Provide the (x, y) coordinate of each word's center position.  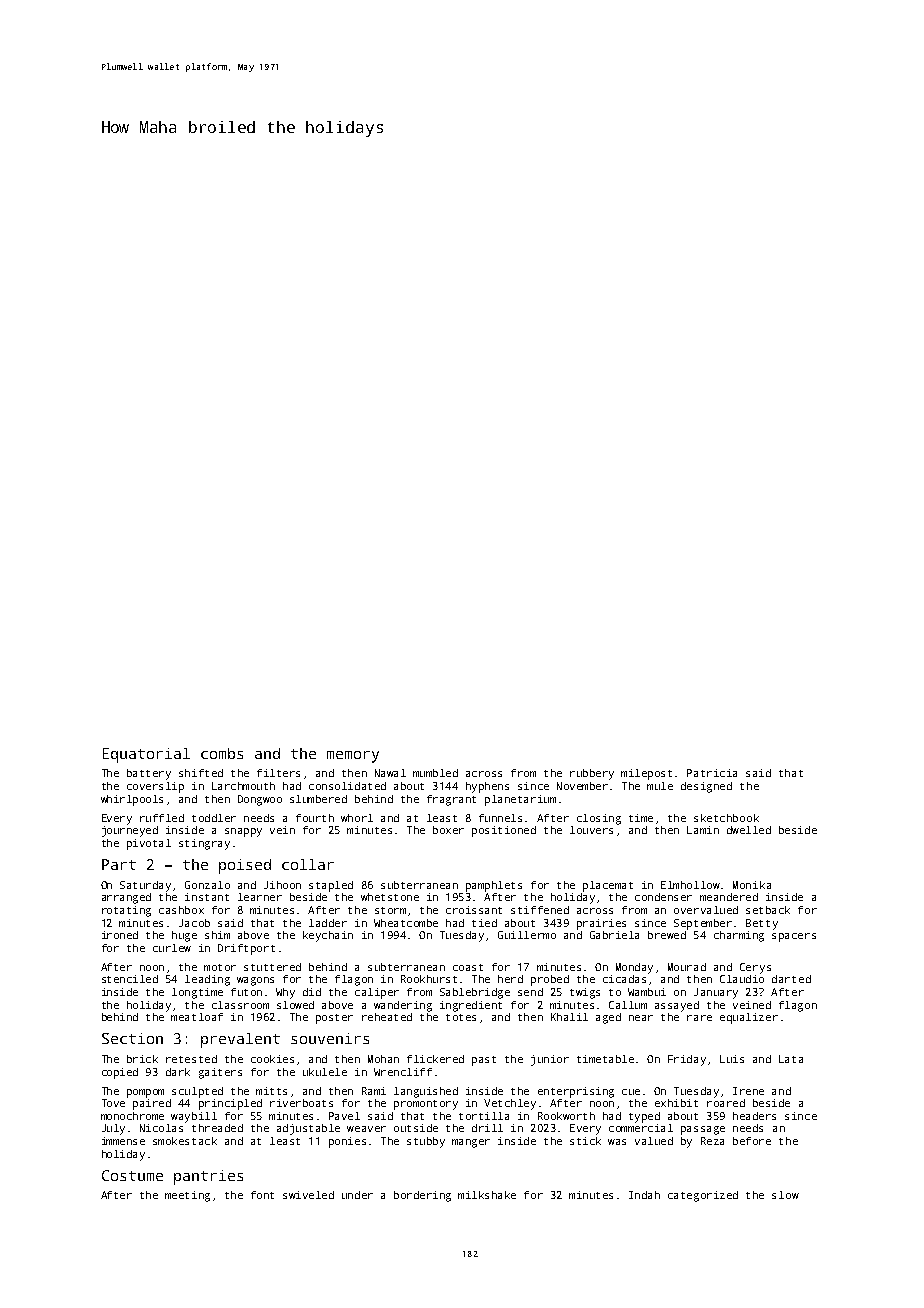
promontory (426, 1105)
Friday (687, 1060)
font (262, 1195)
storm (390, 910)
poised (245, 866)
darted (791, 979)
